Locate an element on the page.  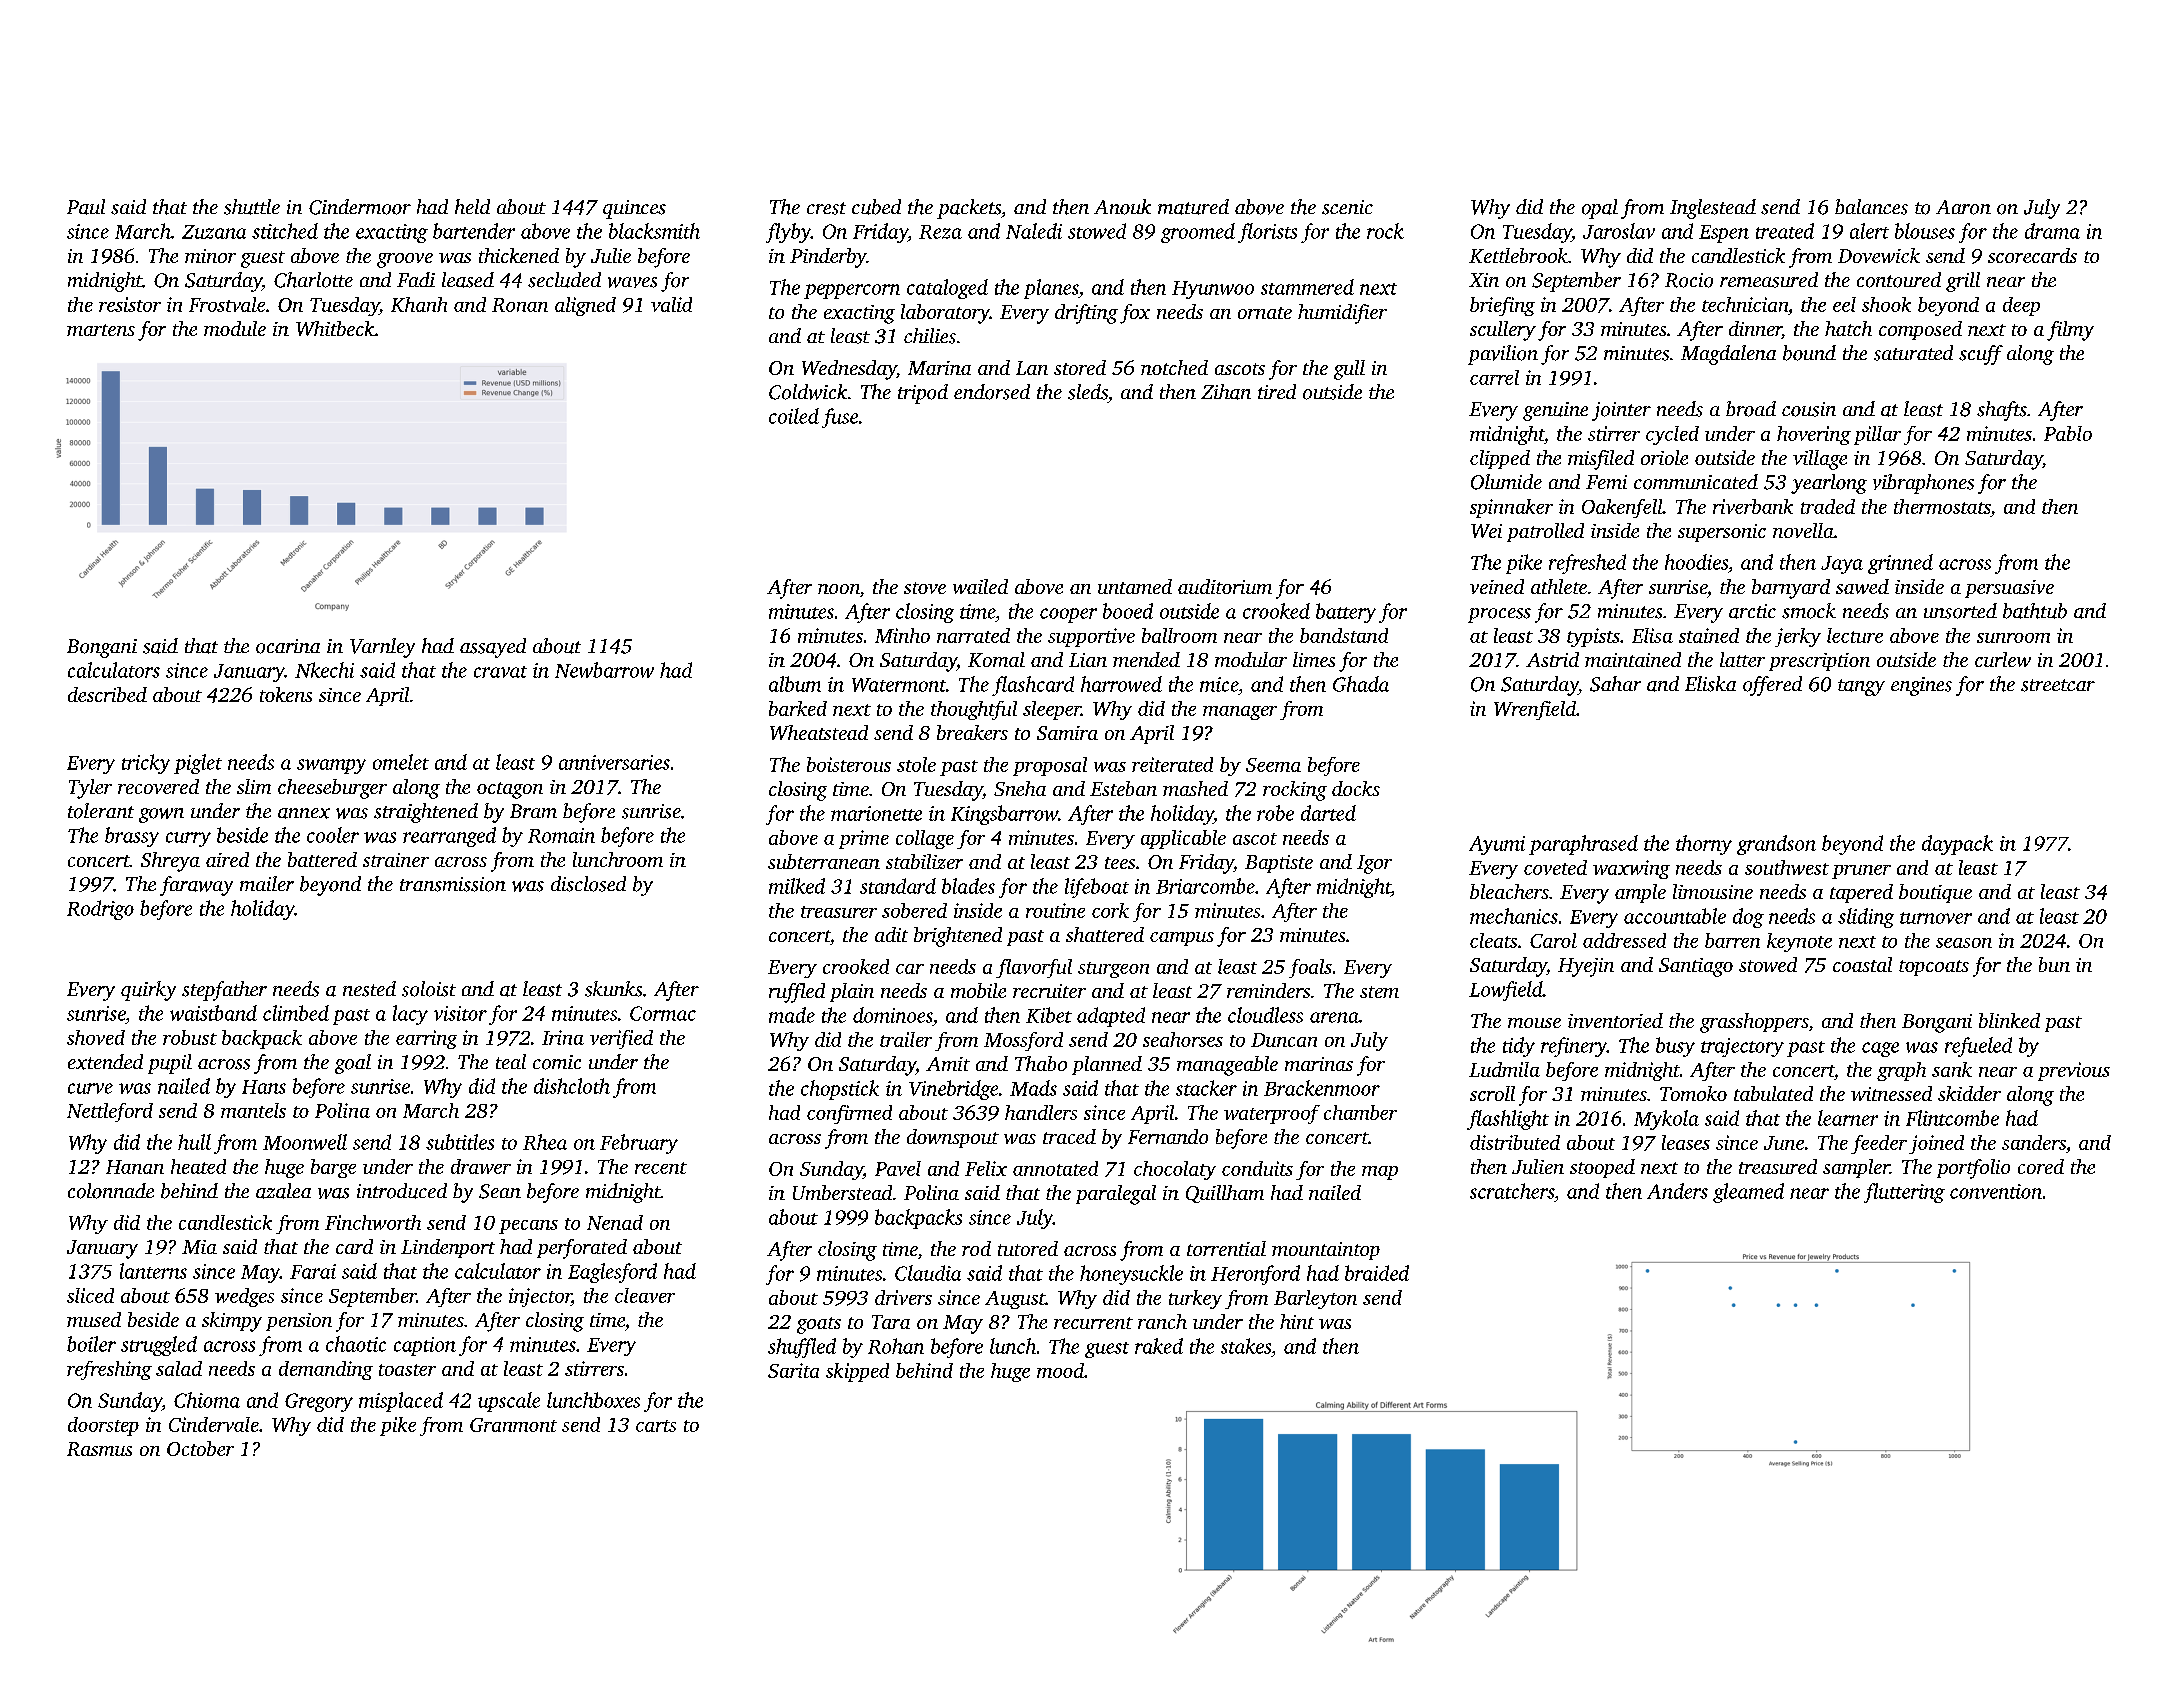
process is located at coordinates (1499, 615).
